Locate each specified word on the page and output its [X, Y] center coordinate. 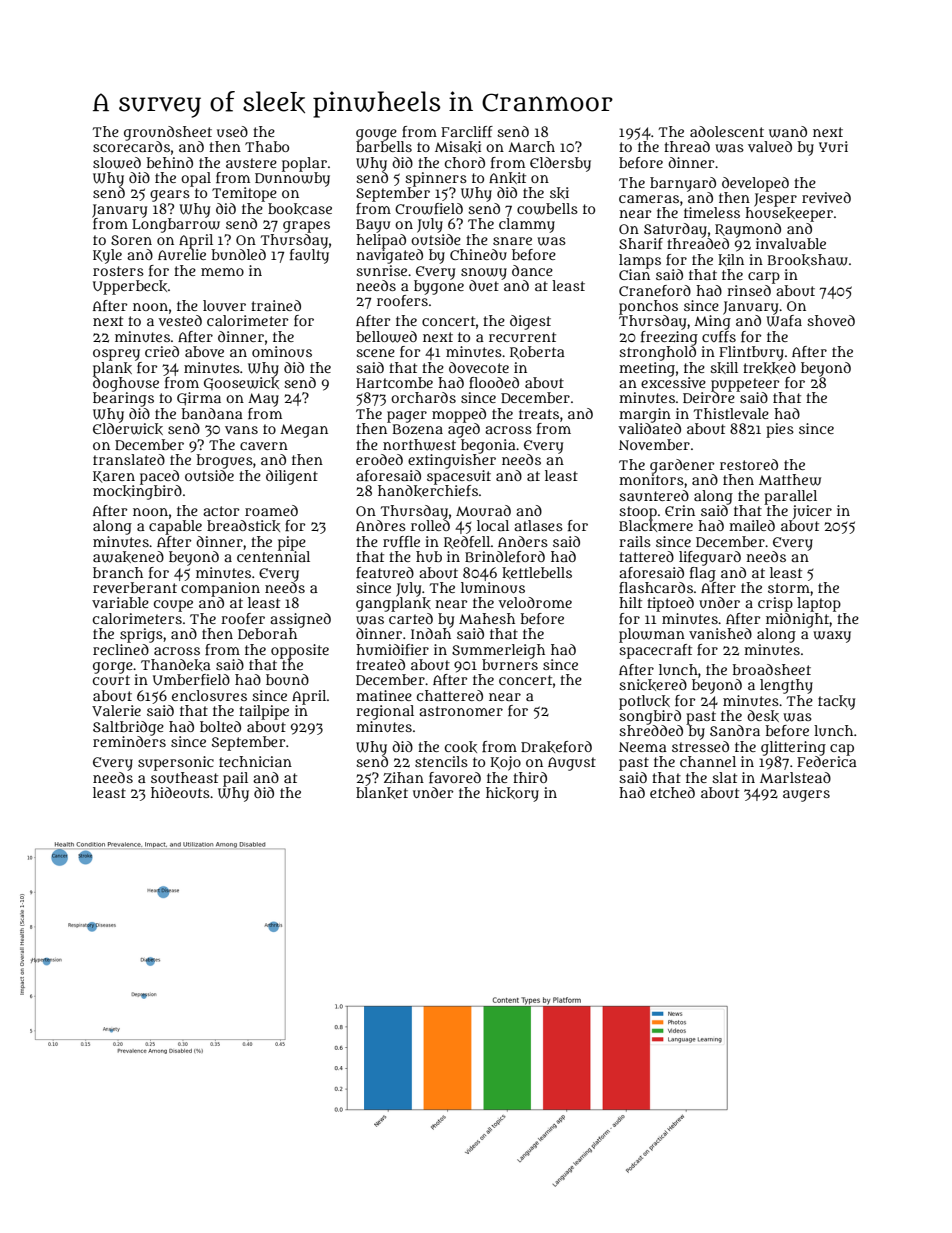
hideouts [180, 792]
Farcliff [467, 131]
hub [429, 556]
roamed [271, 510]
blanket [382, 793]
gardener [682, 466]
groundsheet [168, 133]
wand [788, 132]
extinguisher [452, 461]
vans [241, 430]
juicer [812, 512]
